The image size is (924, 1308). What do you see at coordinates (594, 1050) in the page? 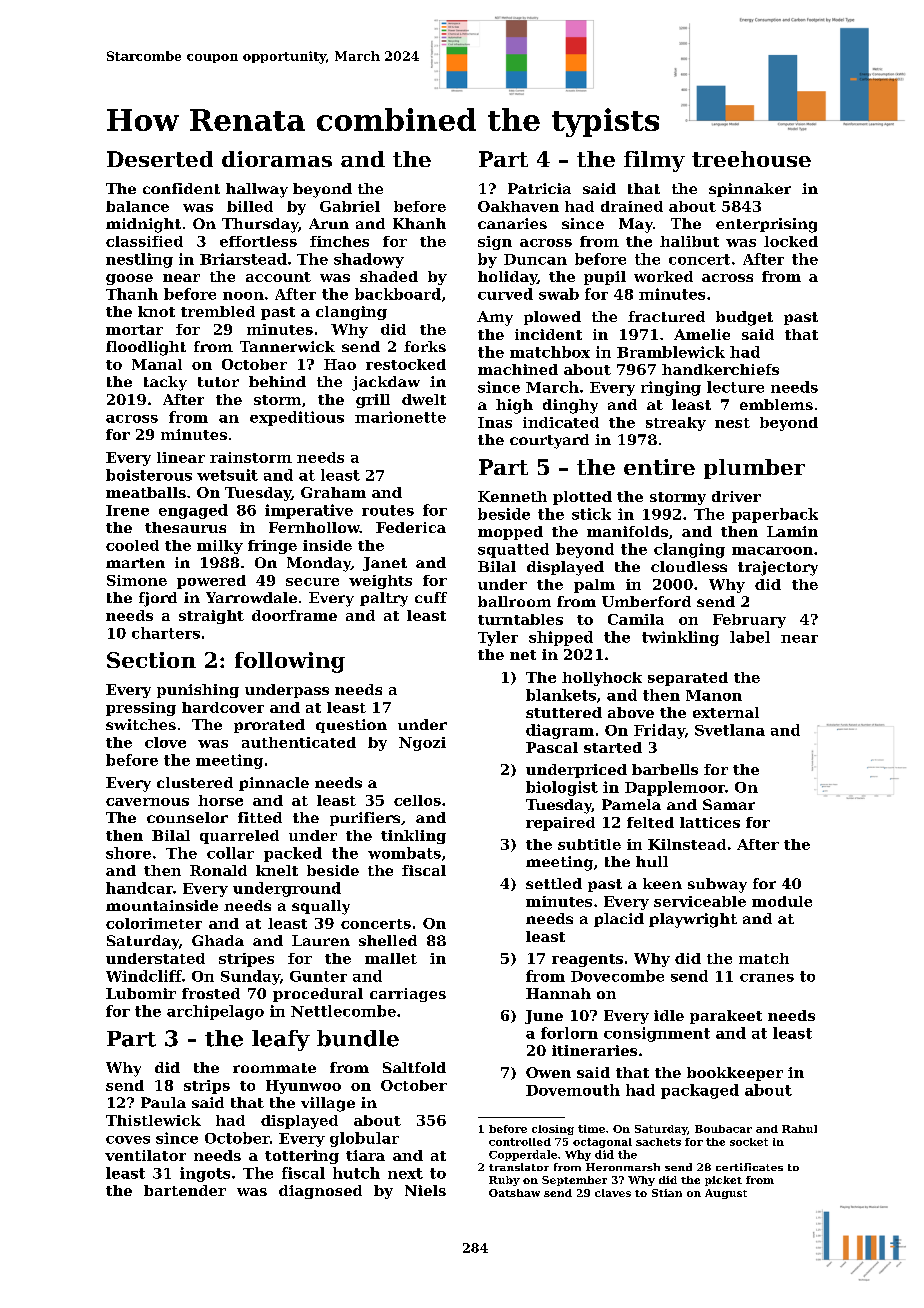
I see `itineraries` at bounding box center [594, 1050].
